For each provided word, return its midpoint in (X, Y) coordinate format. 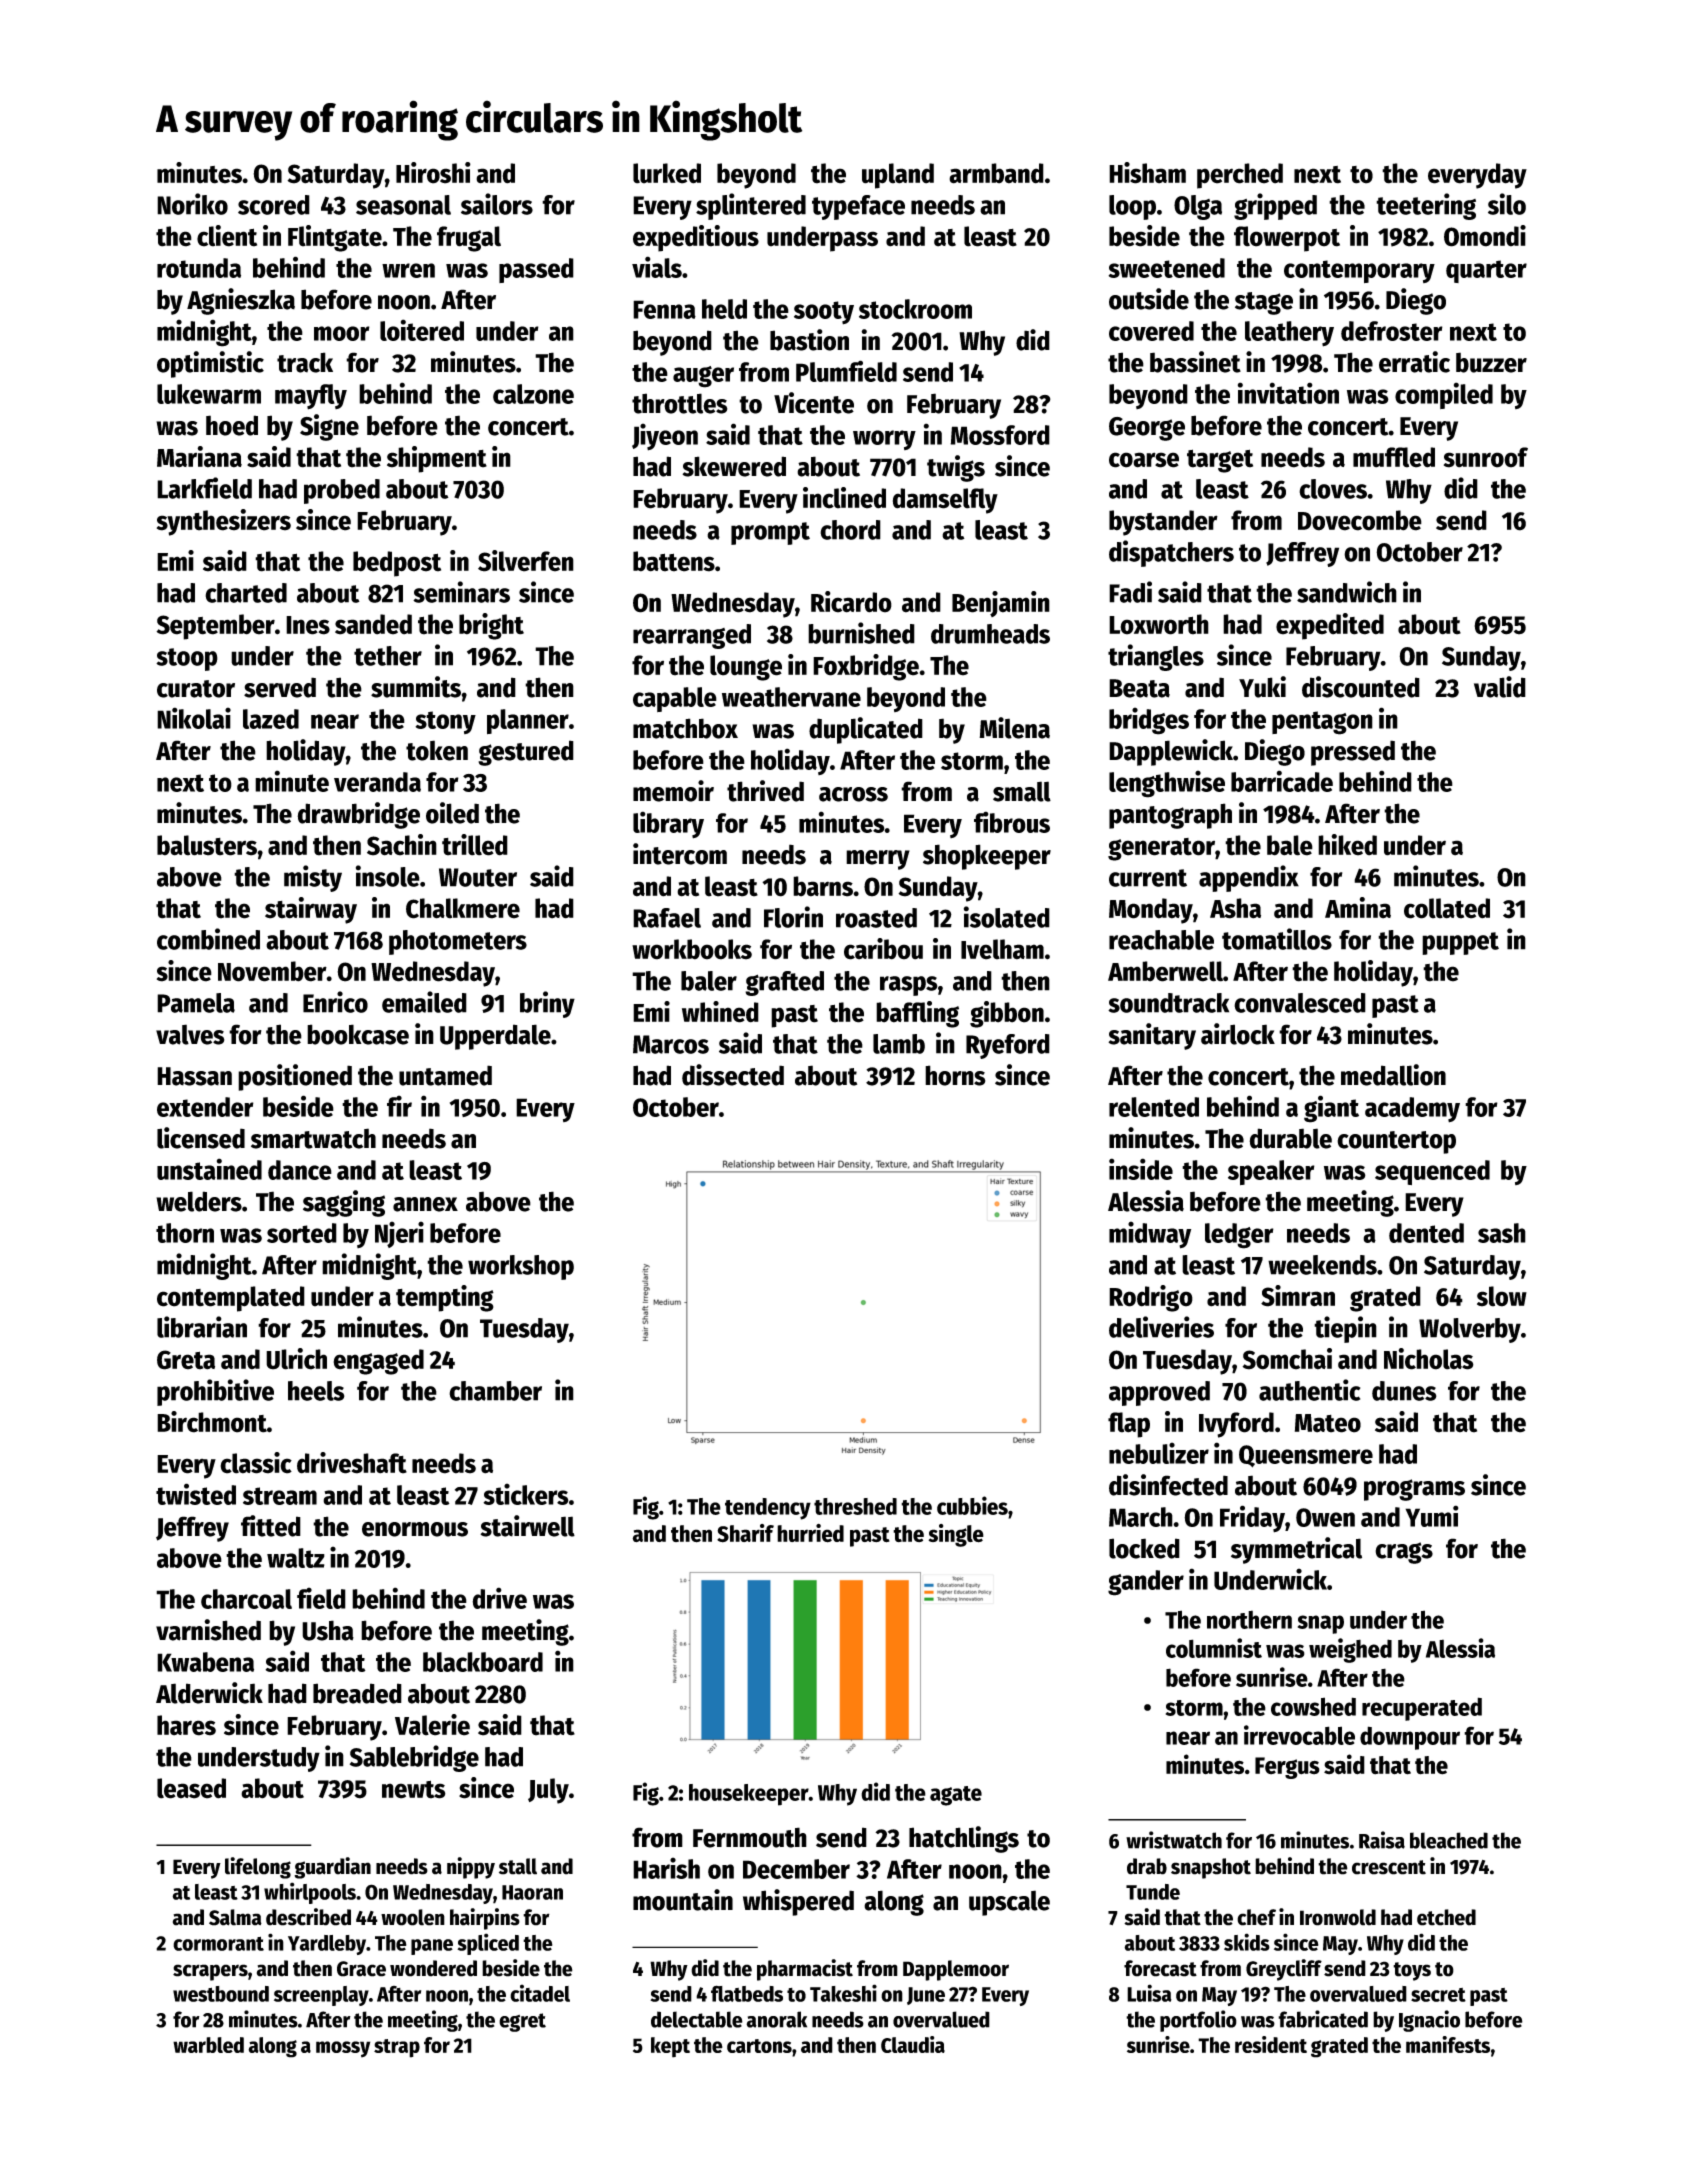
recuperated (1422, 1709)
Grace (361, 1969)
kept (670, 2047)
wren (408, 270)
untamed (445, 1075)
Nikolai (194, 718)
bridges (1149, 721)
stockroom (915, 309)
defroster (1392, 331)
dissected (733, 1075)
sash (1502, 1233)
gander (1146, 1583)
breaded (357, 1693)
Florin (793, 917)
